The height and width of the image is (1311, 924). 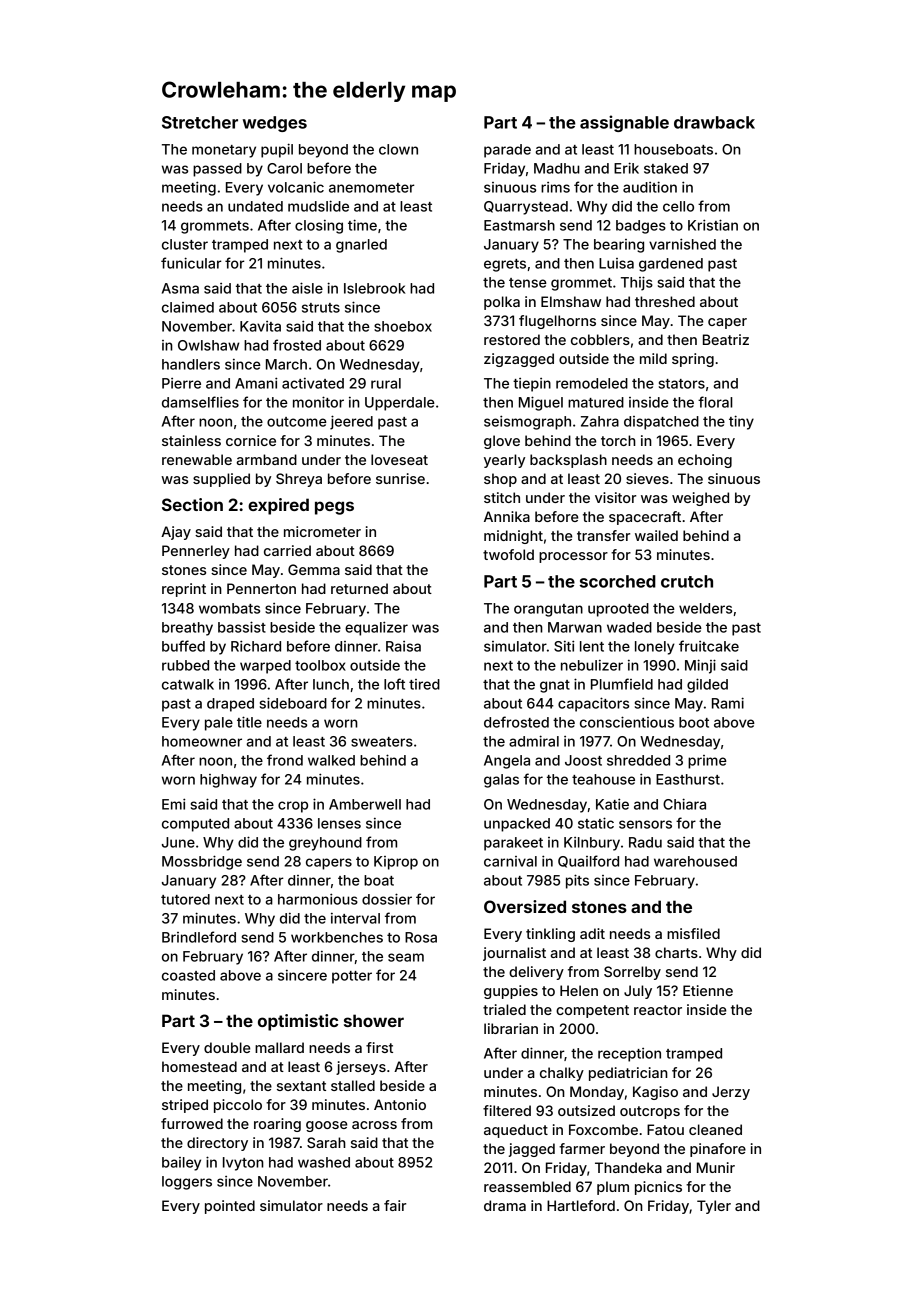 I want to click on polka, so click(x=502, y=303).
